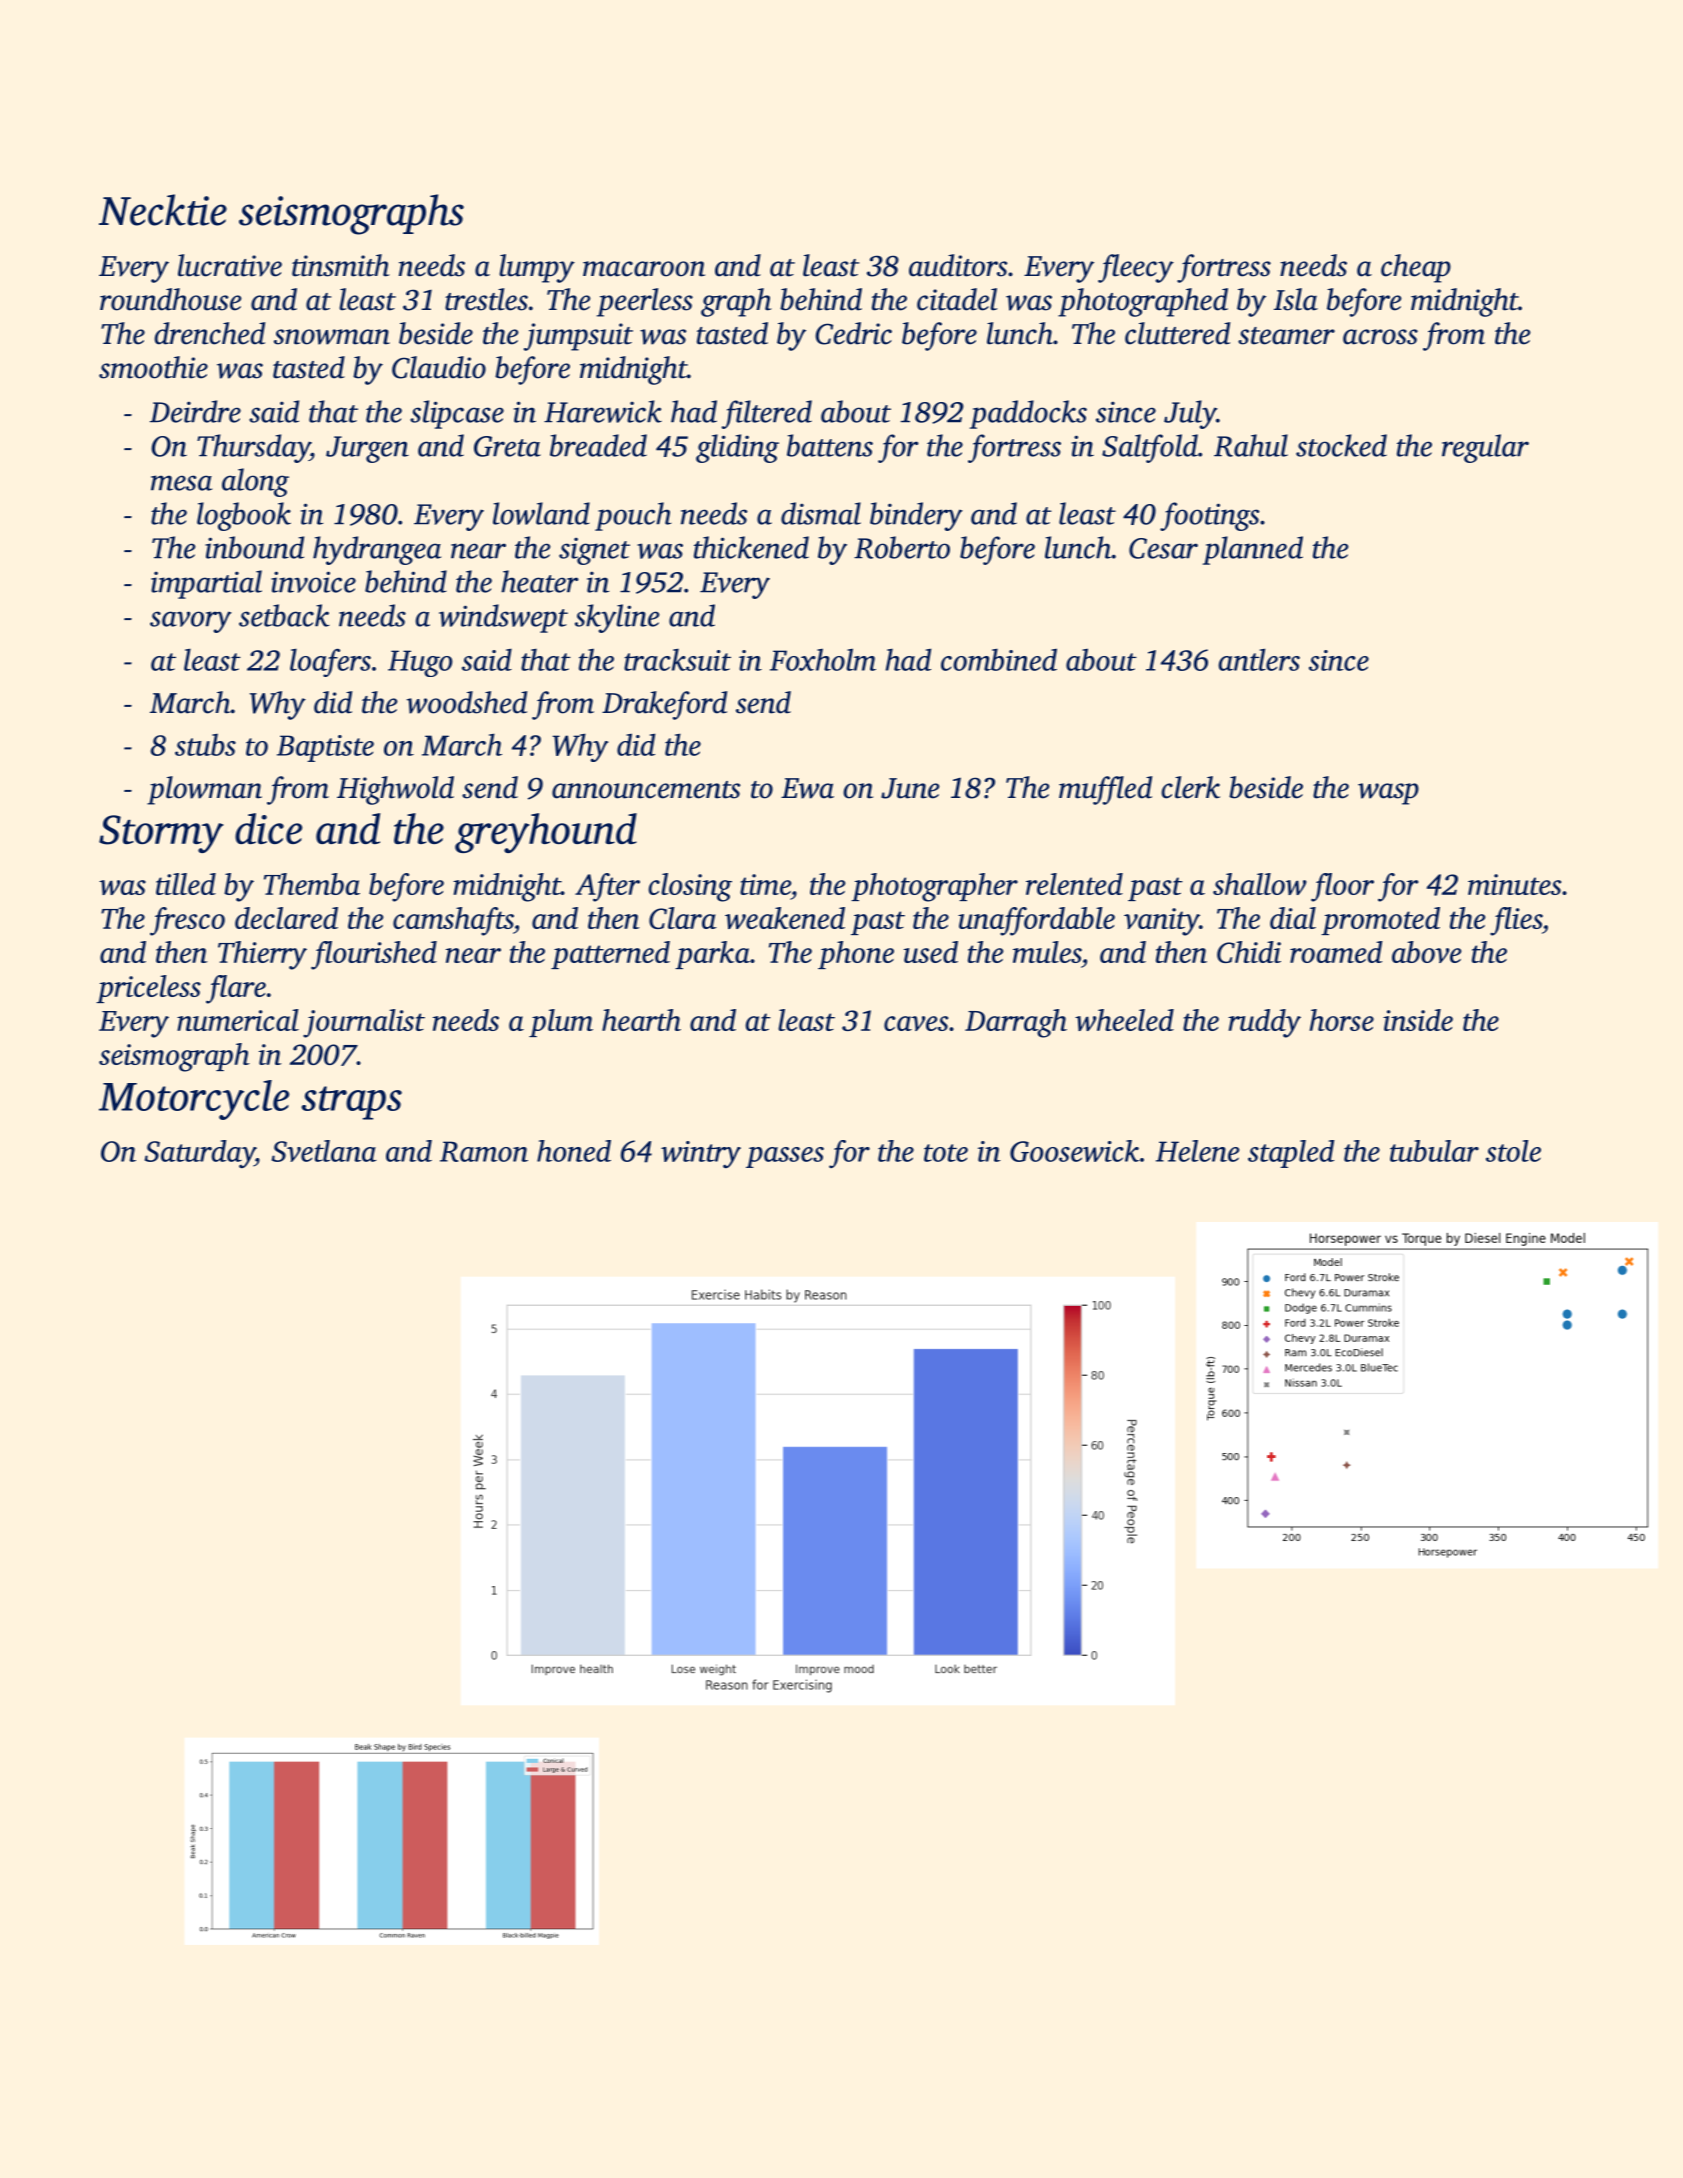 The width and height of the page is (1683, 2178). I want to click on across, so click(1380, 337).
